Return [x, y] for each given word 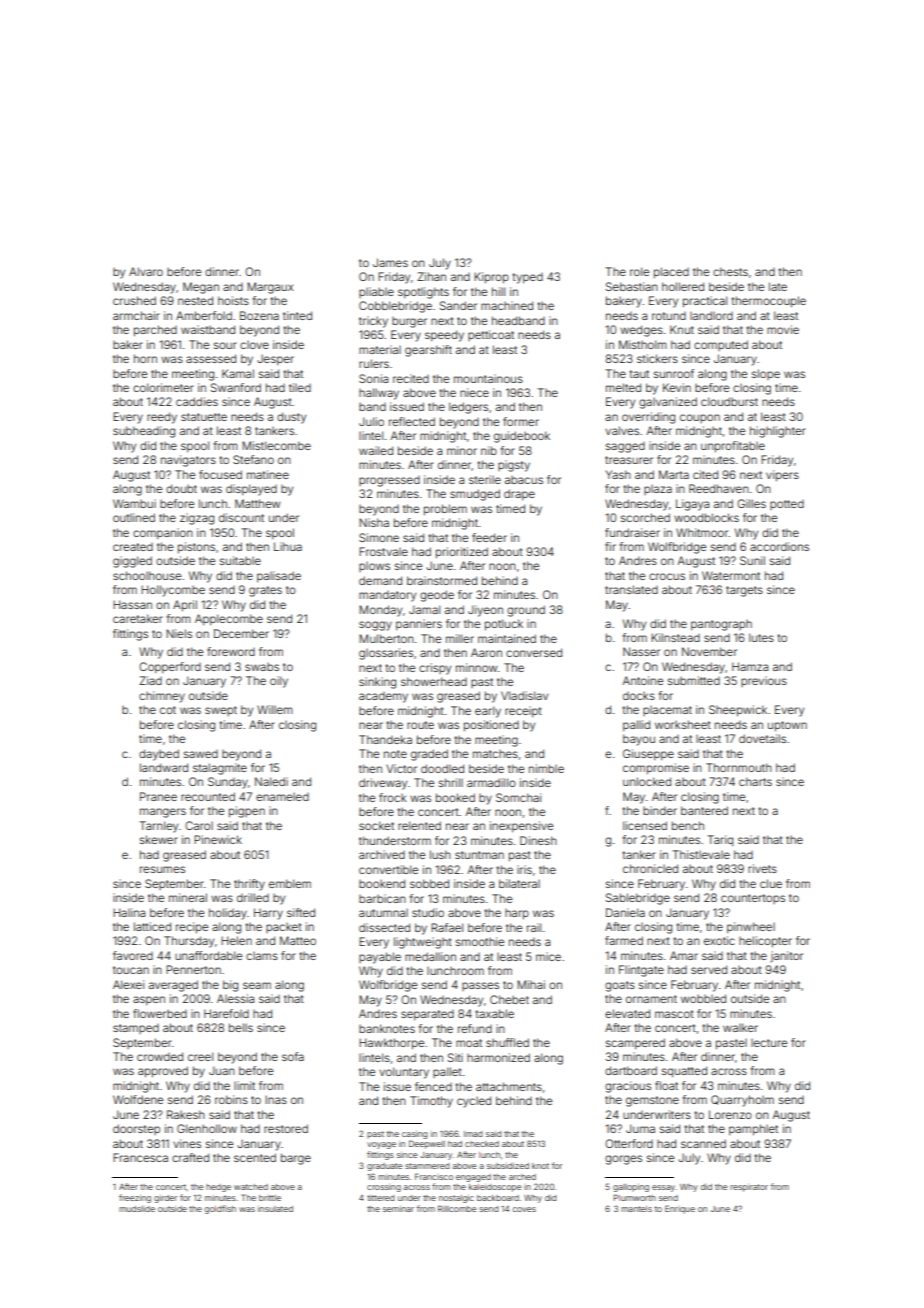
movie [783, 329]
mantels [636, 1209]
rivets [762, 868]
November [709, 651]
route [420, 725]
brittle [270, 1198]
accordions [779, 546]
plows [374, 567]
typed [528, 278]
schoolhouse [147, 575]
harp [517, 914]
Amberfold [204, 315]
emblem [290, 883]
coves [524, 1209]
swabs [262, 667]
